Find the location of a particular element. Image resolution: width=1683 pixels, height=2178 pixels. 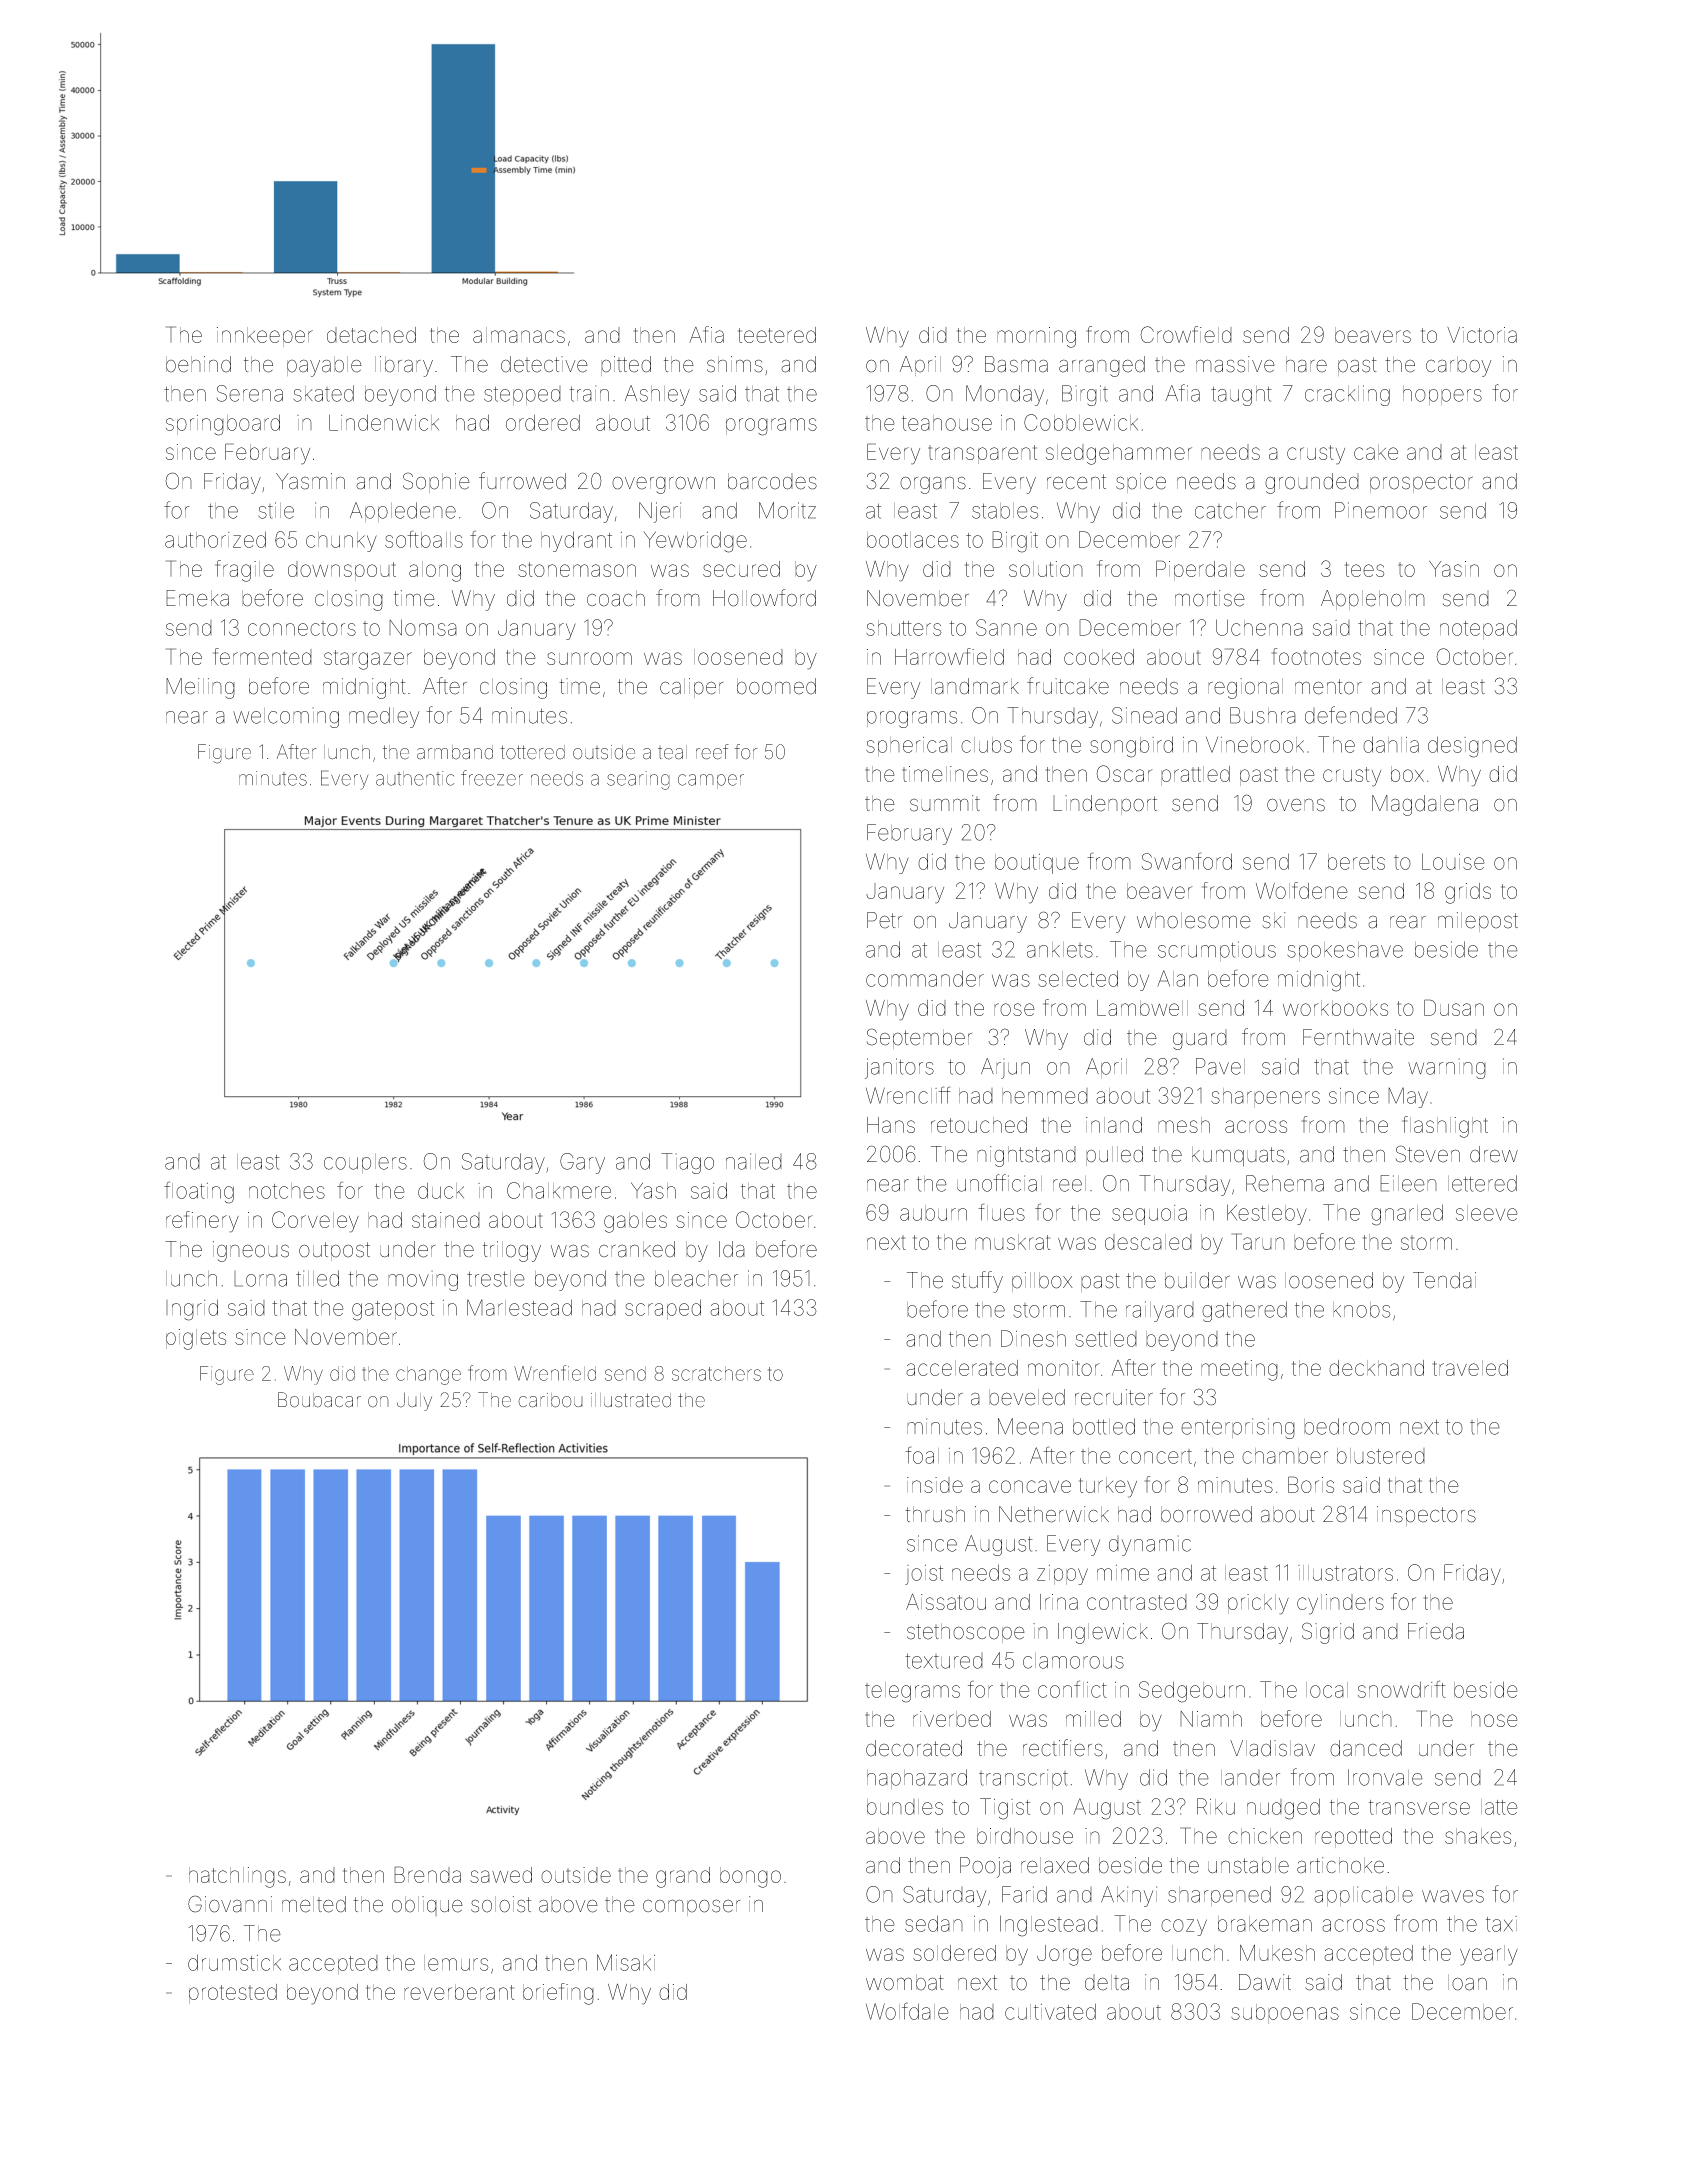

recent is located at coordinates (1076, 482).
